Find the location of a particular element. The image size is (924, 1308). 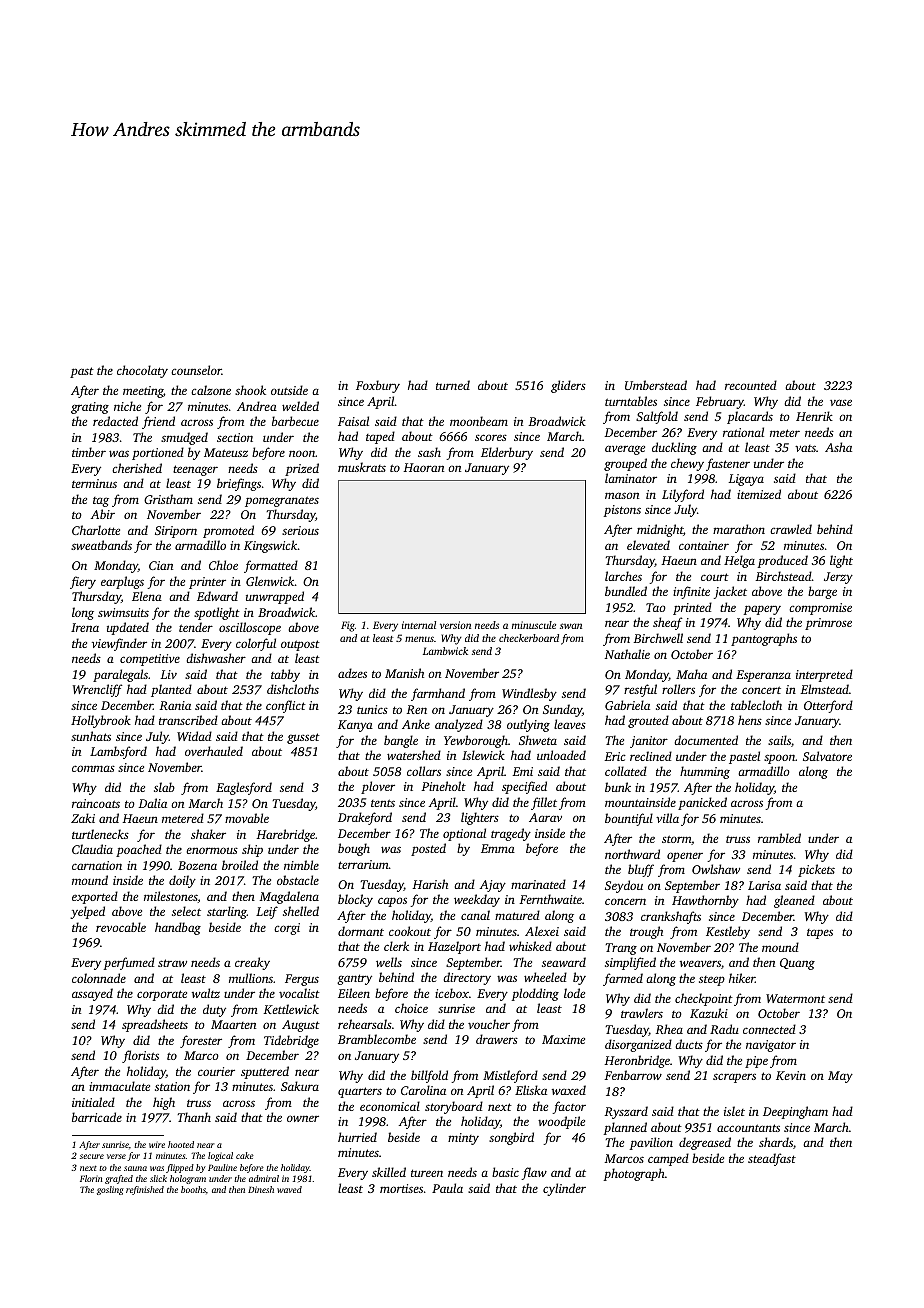

pantographs is located at coordinates (764, 639).
